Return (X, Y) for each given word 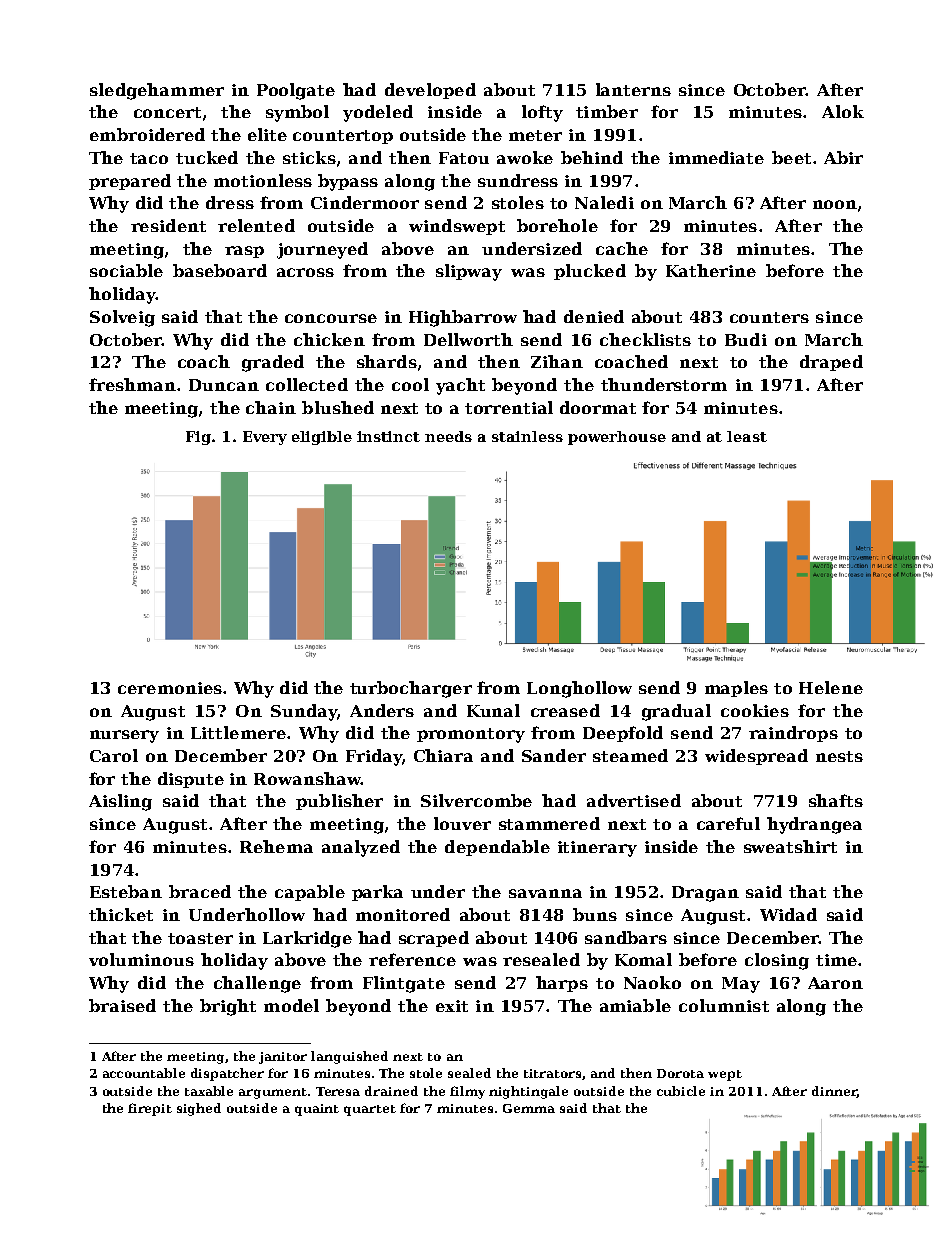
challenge (257, 984)
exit (452, 1006)
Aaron (835, 983)
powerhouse (617, 438)
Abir (843, 157)
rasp (244, 252)
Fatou (464, 158)
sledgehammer (157, 91)
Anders (382, 710)
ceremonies (170, 688)
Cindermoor (365, 202)
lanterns (633, 89)
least (747, 436)
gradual (676, 712)
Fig (198, 438)
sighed (199, 1109)
